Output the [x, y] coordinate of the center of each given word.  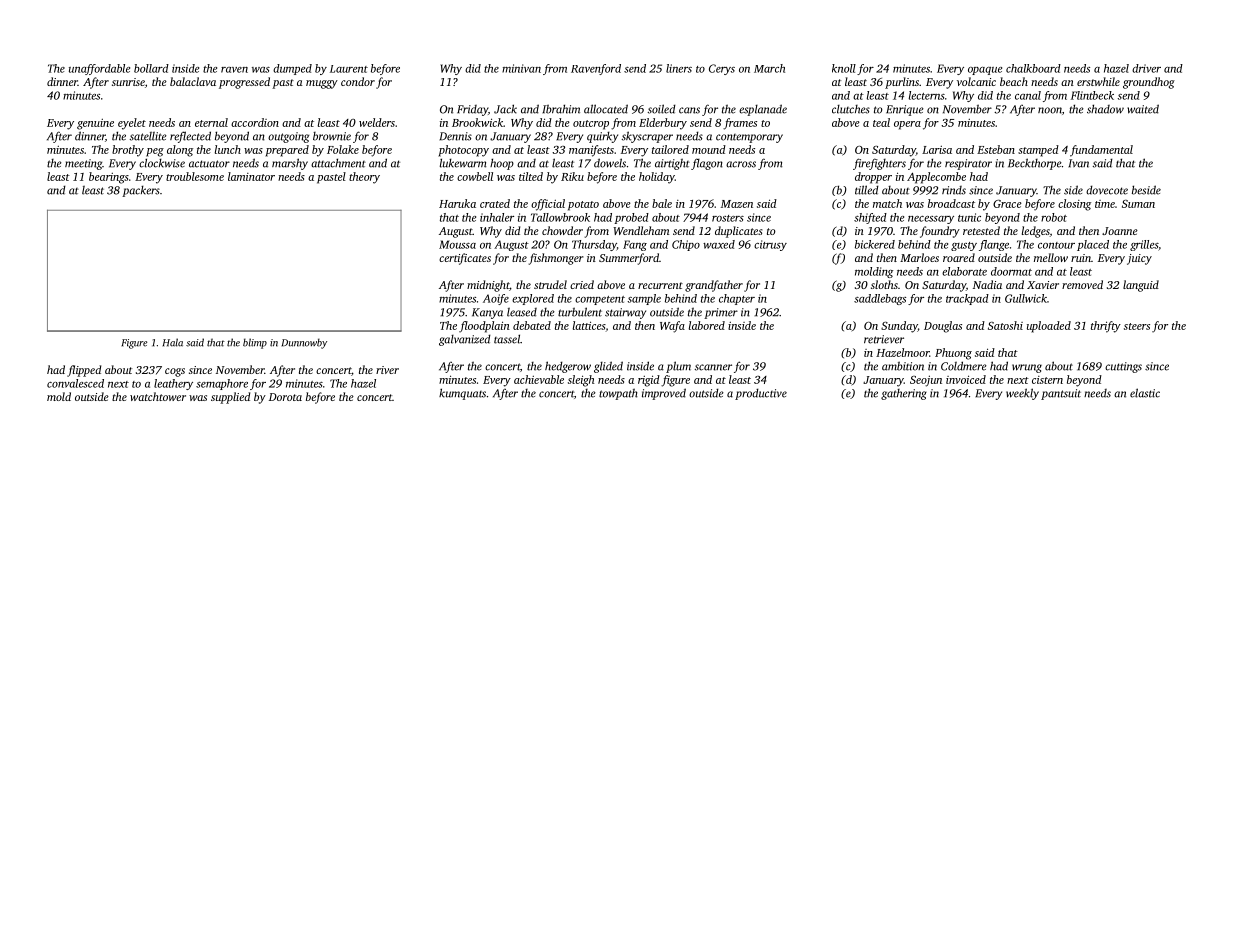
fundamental [1101, 151]
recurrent [660, 285]
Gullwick [1026, 298]
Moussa [457, 244]
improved [664, 394]
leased [522, 312]
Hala [173, 342]
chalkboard [1033, 68]
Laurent [349, 69]
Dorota [285, 397]
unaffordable [99, 69]
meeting [83, 164]
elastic [1145, 393]
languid [1141, 286]
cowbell [475, 176]
